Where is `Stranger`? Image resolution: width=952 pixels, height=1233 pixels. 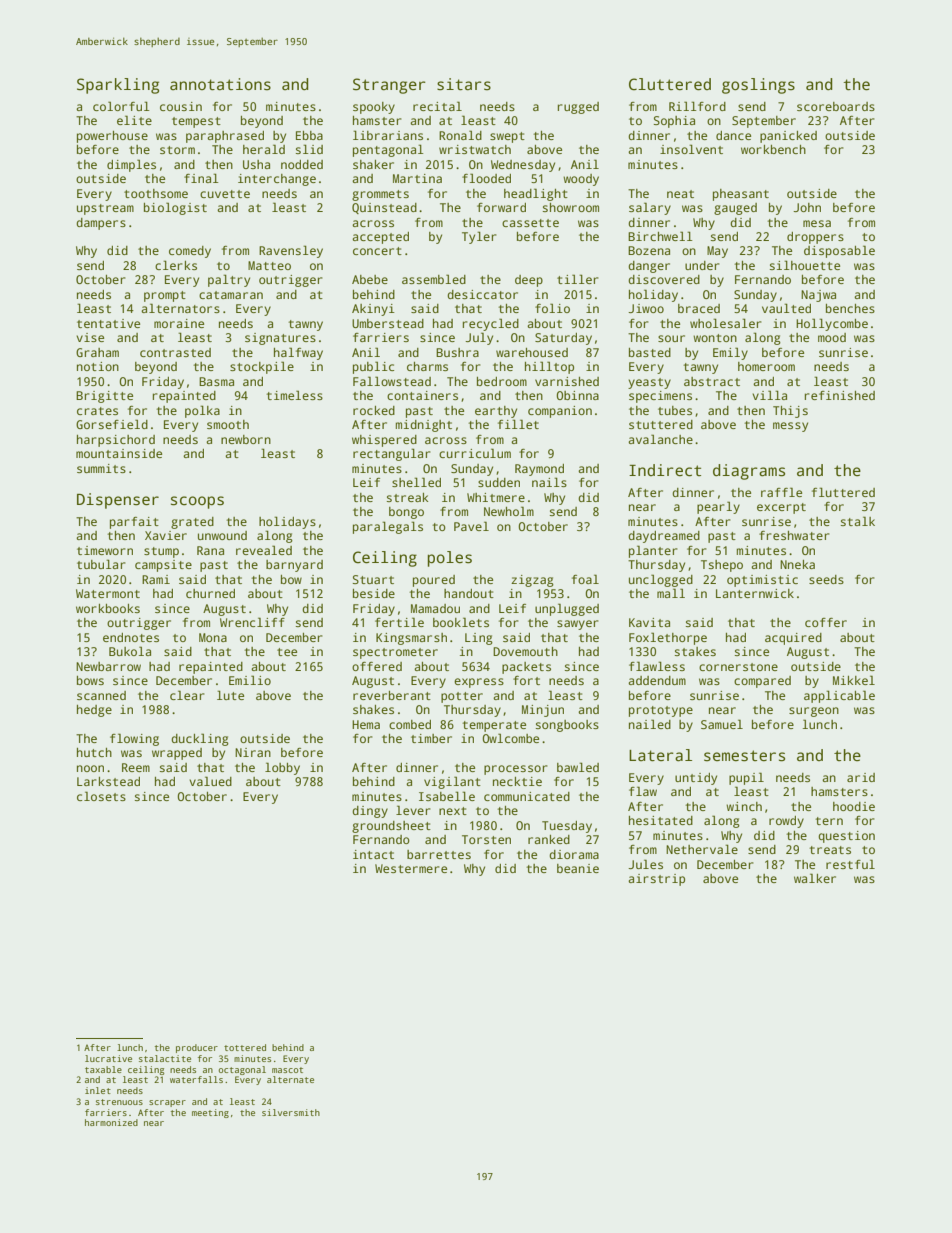 Stranger is located at coordinates (389, 86).
